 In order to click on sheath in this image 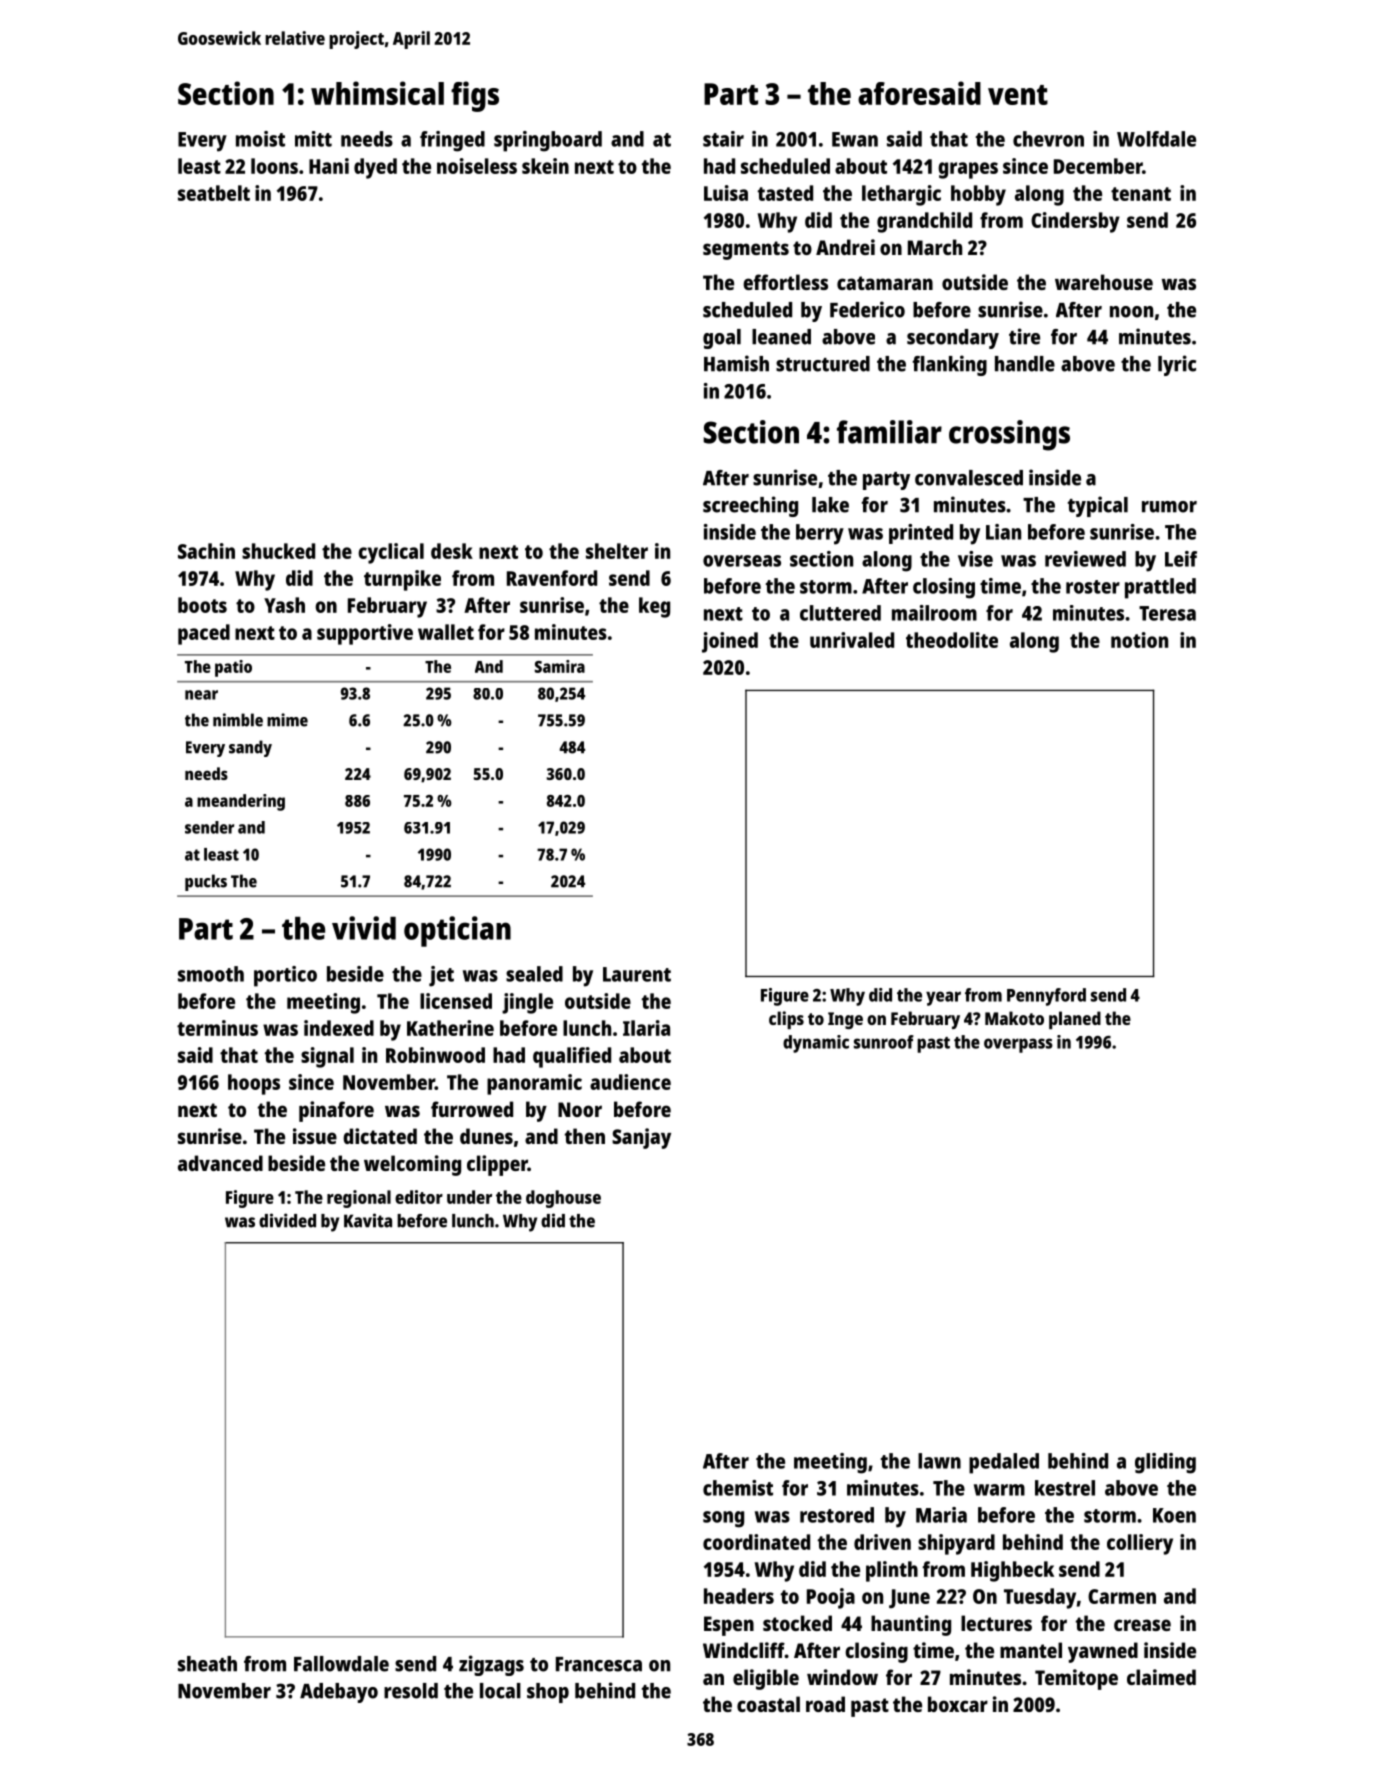, I will do `click(207, 1664)`.
